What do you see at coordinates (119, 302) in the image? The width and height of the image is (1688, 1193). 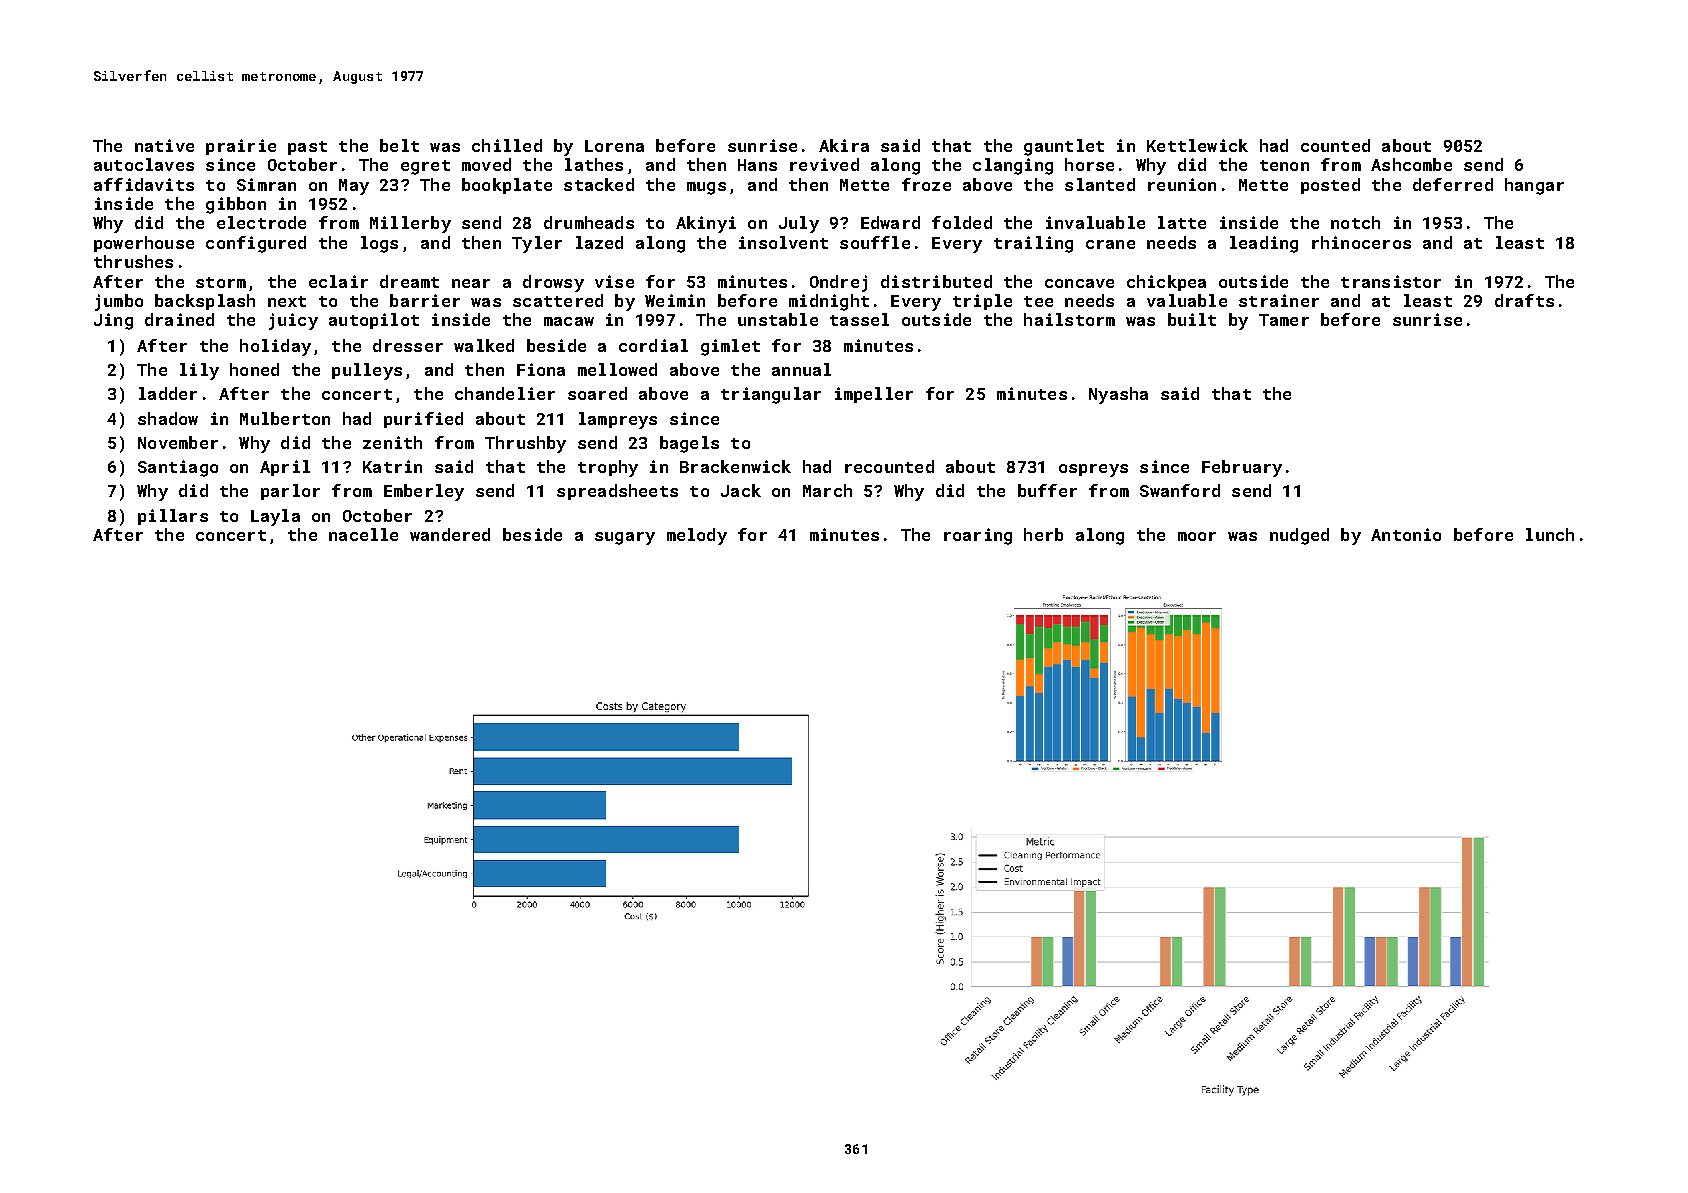 I see `jumbo` at bounding box center [119, 302].
